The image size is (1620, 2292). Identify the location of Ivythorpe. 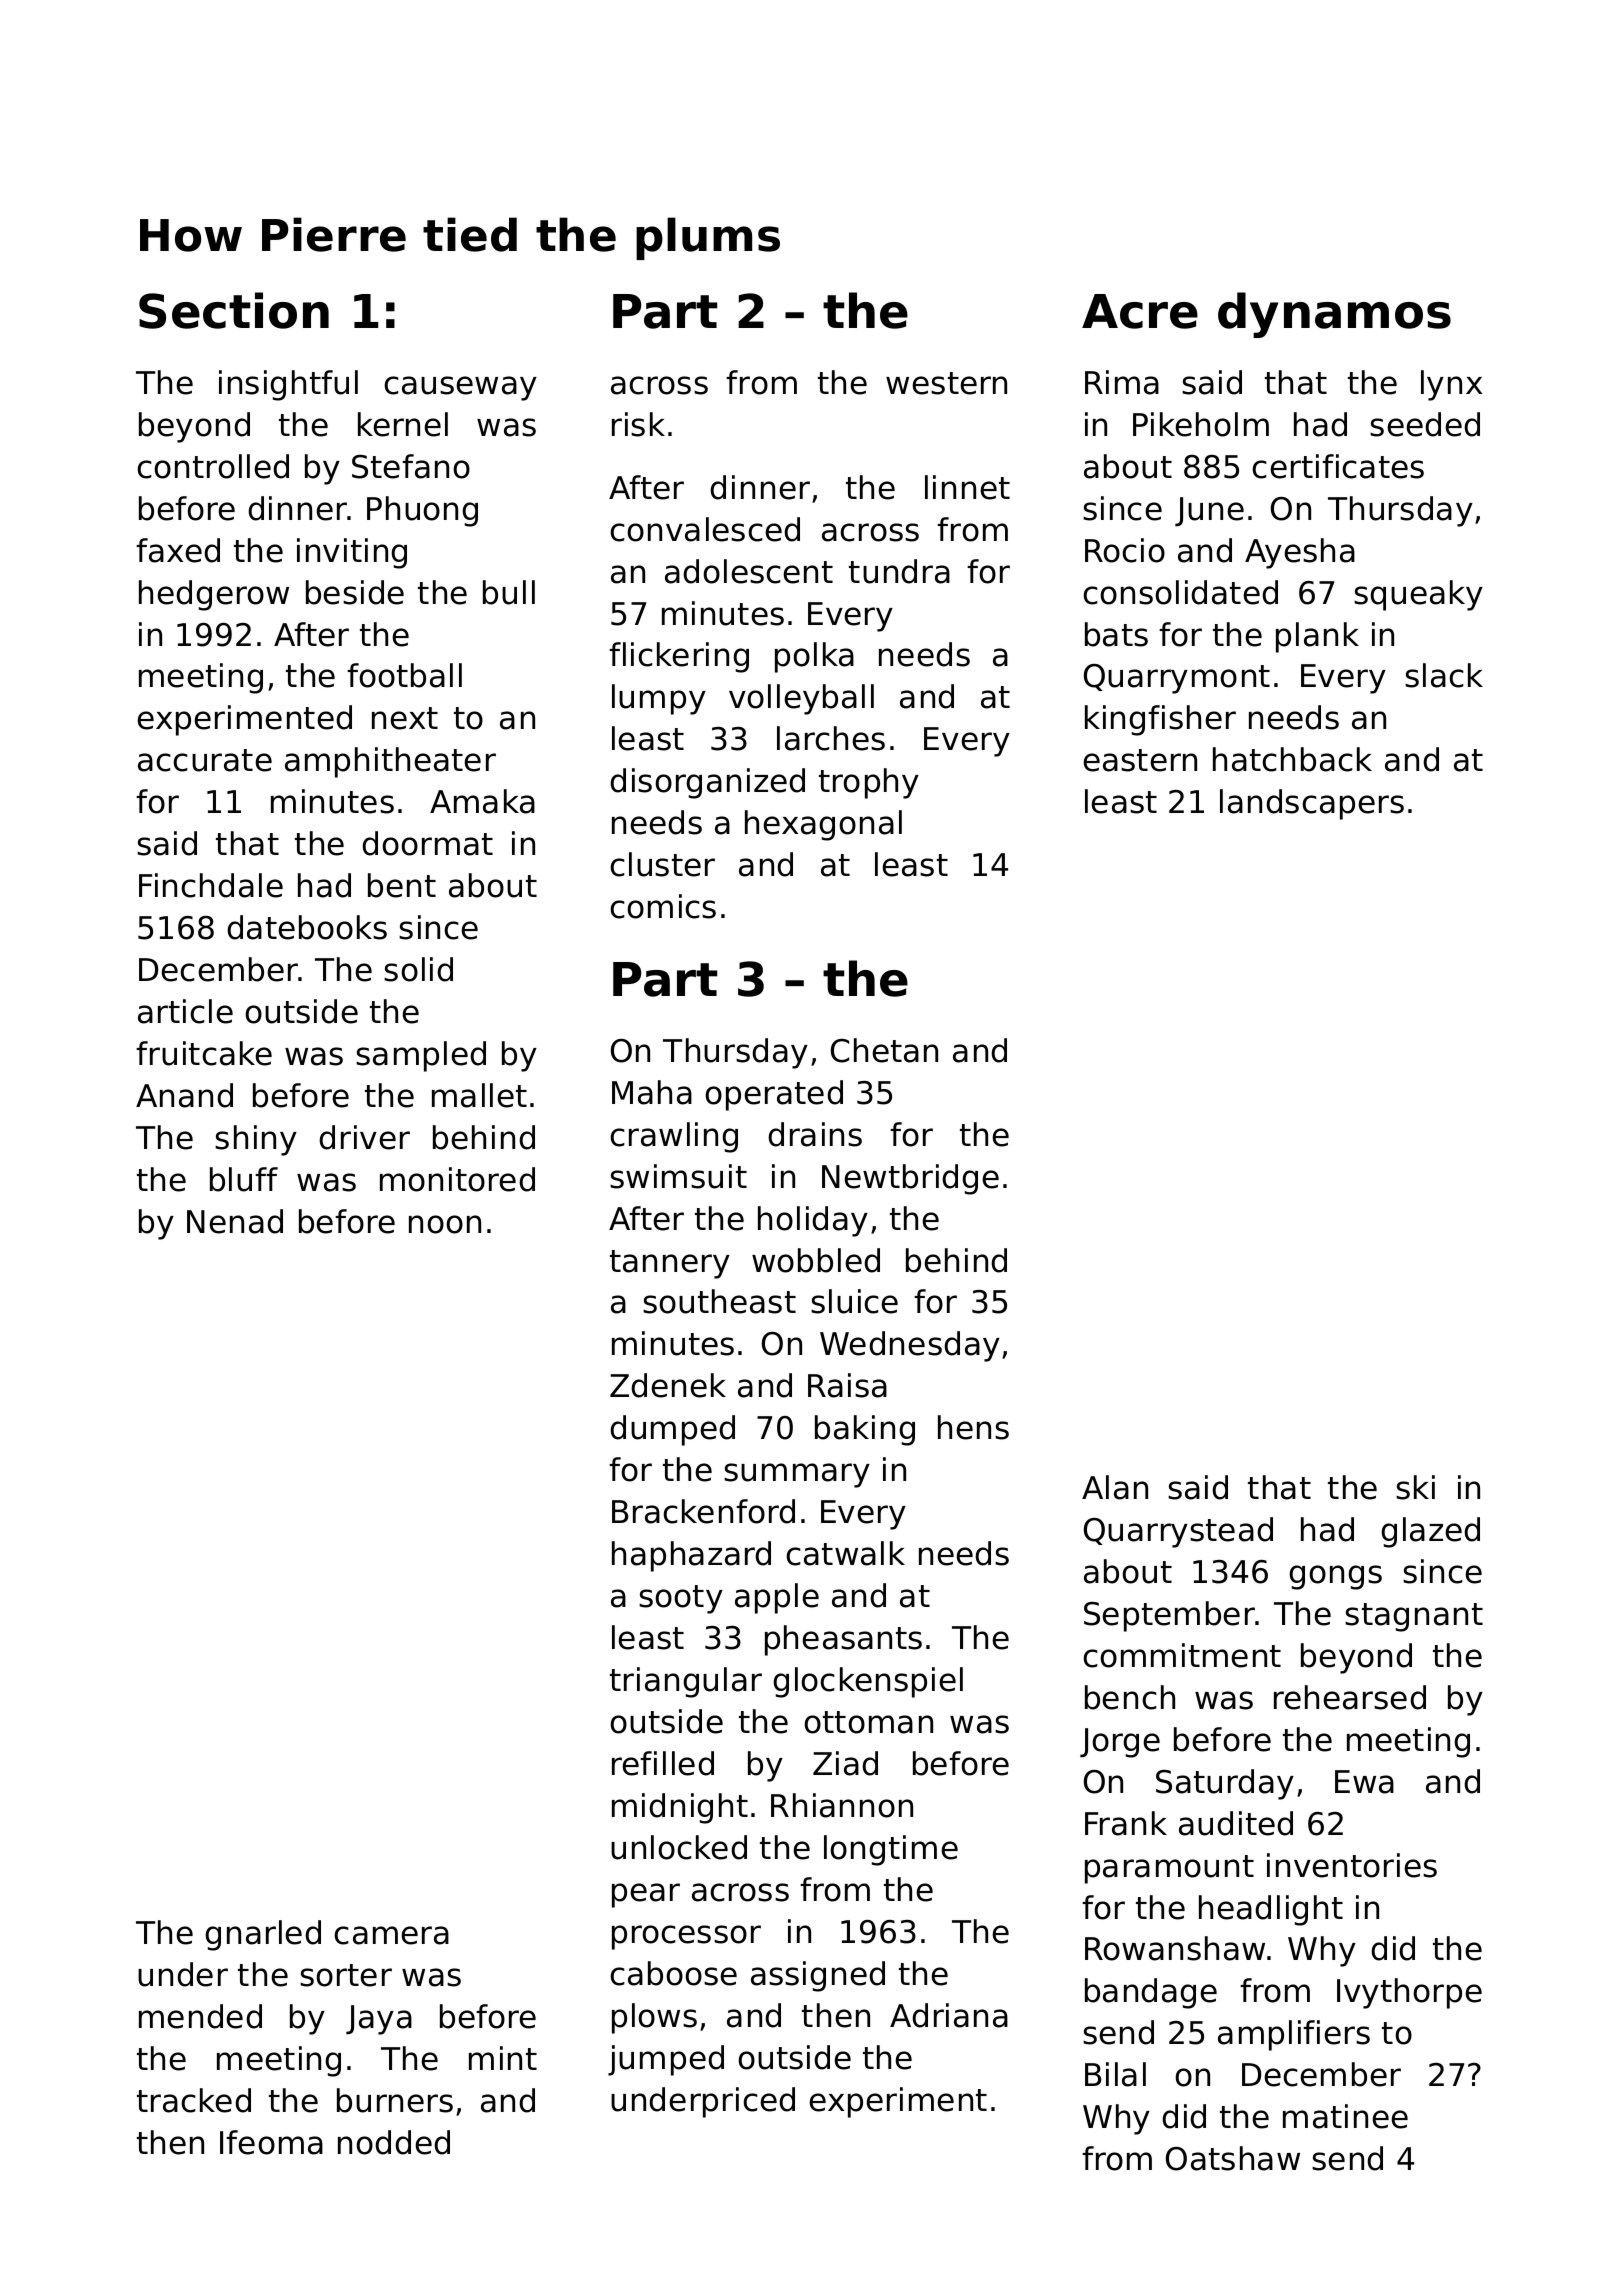
(1409, 1993).
